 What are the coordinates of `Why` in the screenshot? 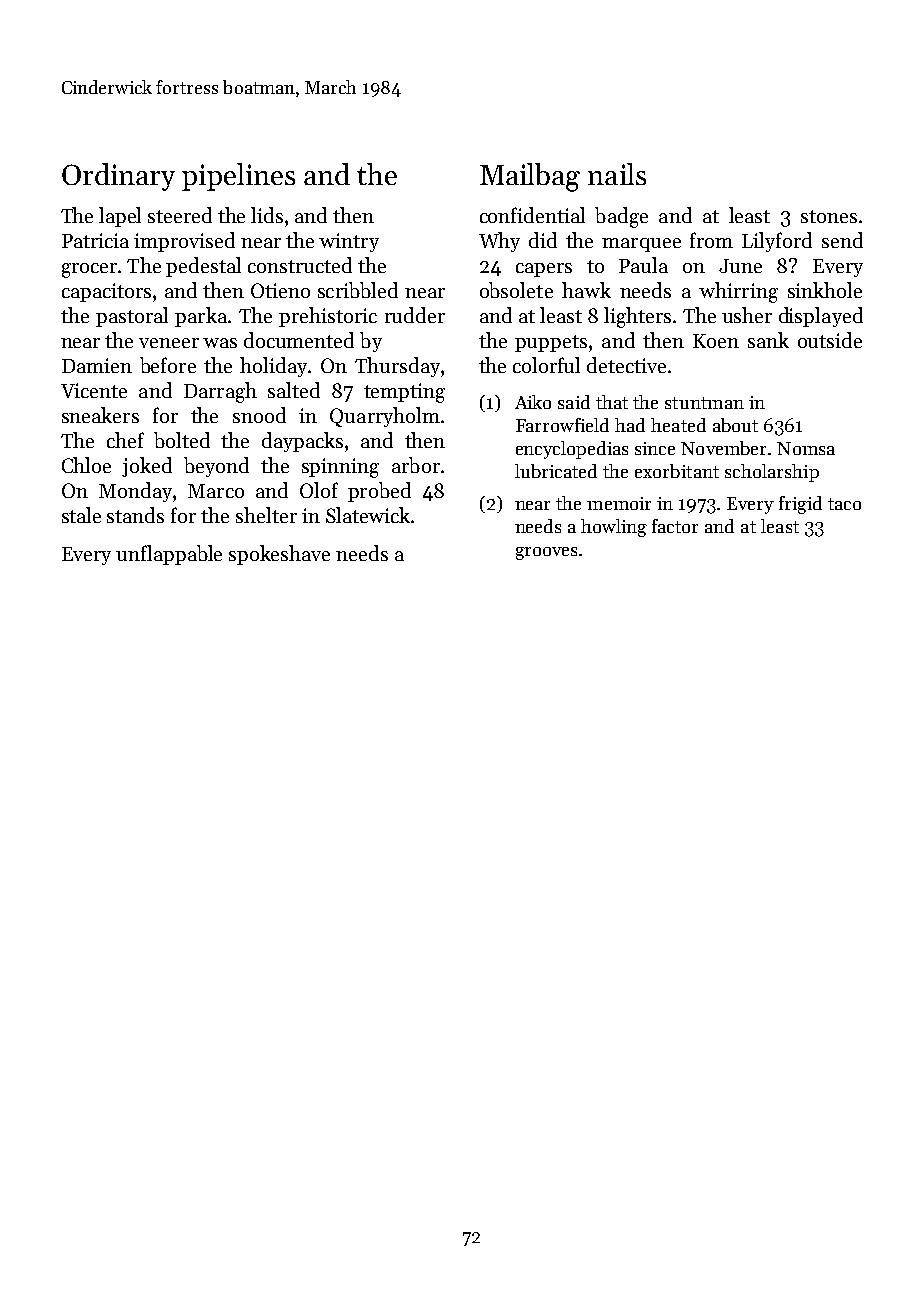 It's located at (499, 242).
